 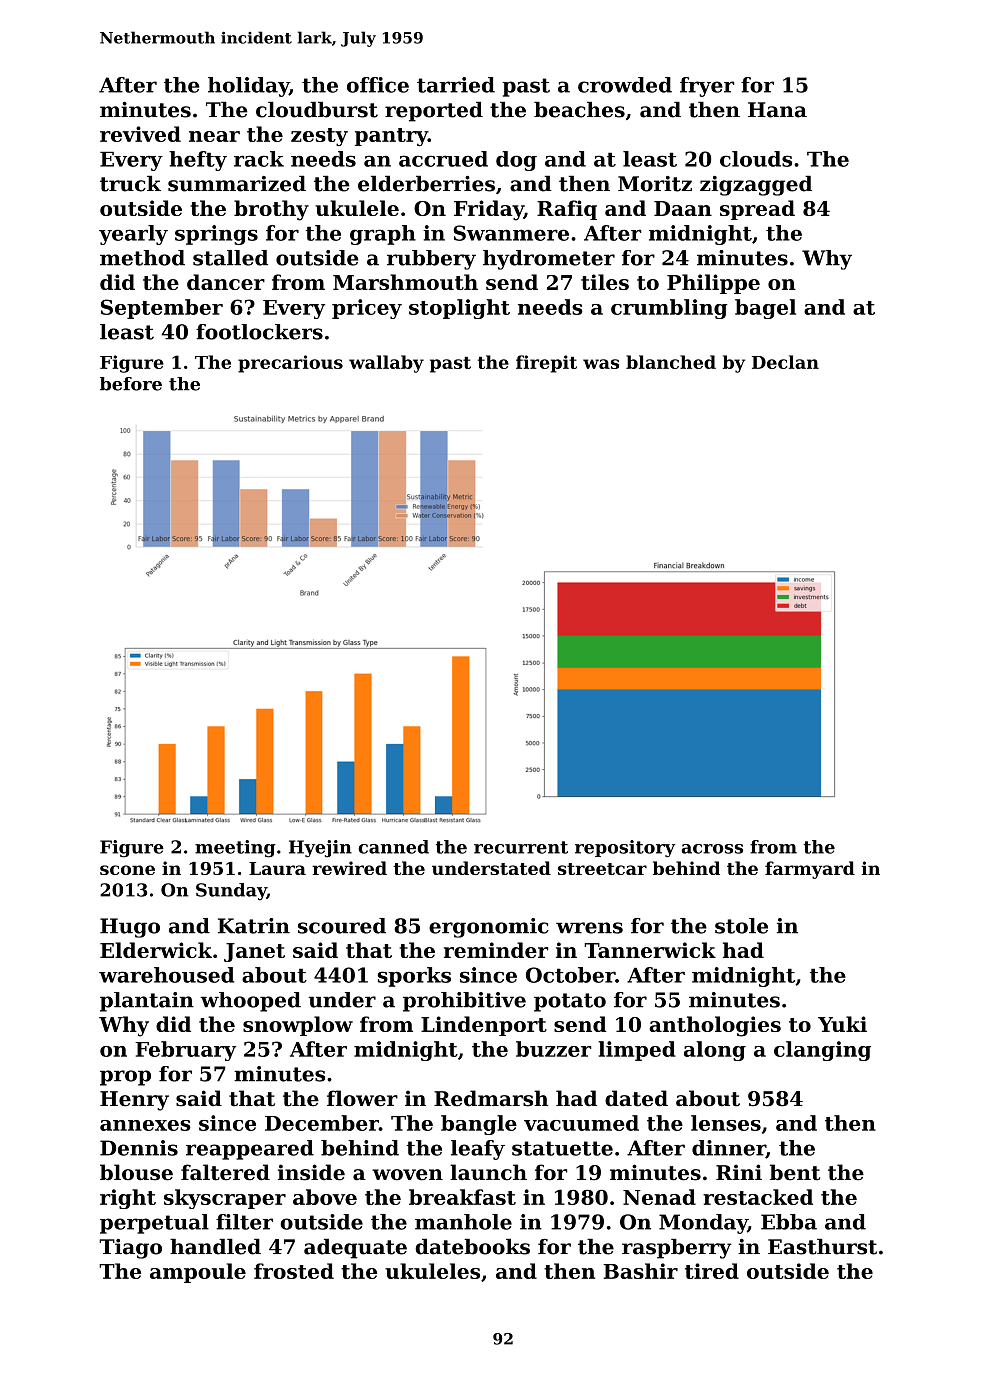 I want to click on scone, so click(x=127, y=870).
